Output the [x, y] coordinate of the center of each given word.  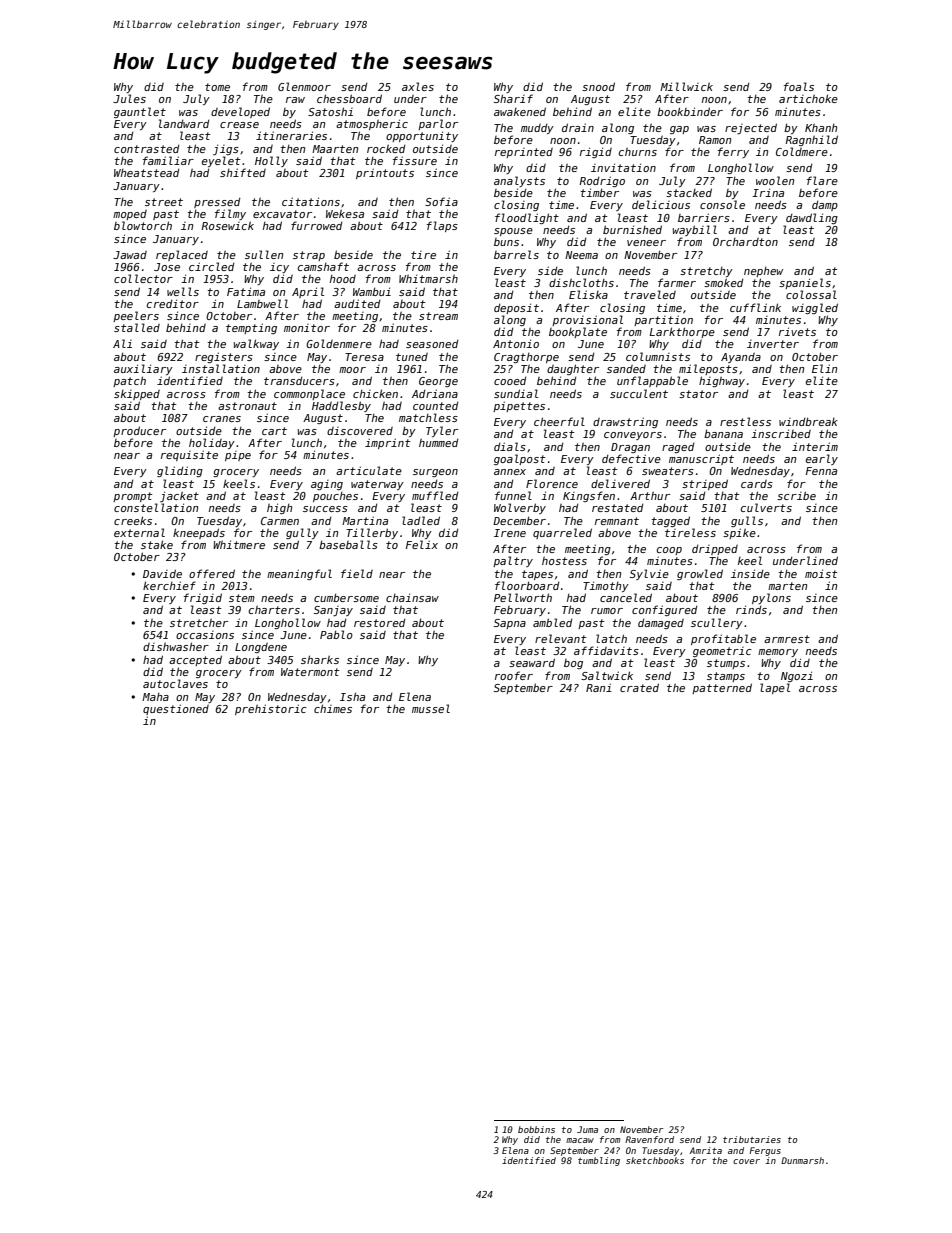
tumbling [599, 1161]
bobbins [536, 1129]
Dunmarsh [802, 1160]
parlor [438, 124]
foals [799, 86]
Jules [129, 98]
